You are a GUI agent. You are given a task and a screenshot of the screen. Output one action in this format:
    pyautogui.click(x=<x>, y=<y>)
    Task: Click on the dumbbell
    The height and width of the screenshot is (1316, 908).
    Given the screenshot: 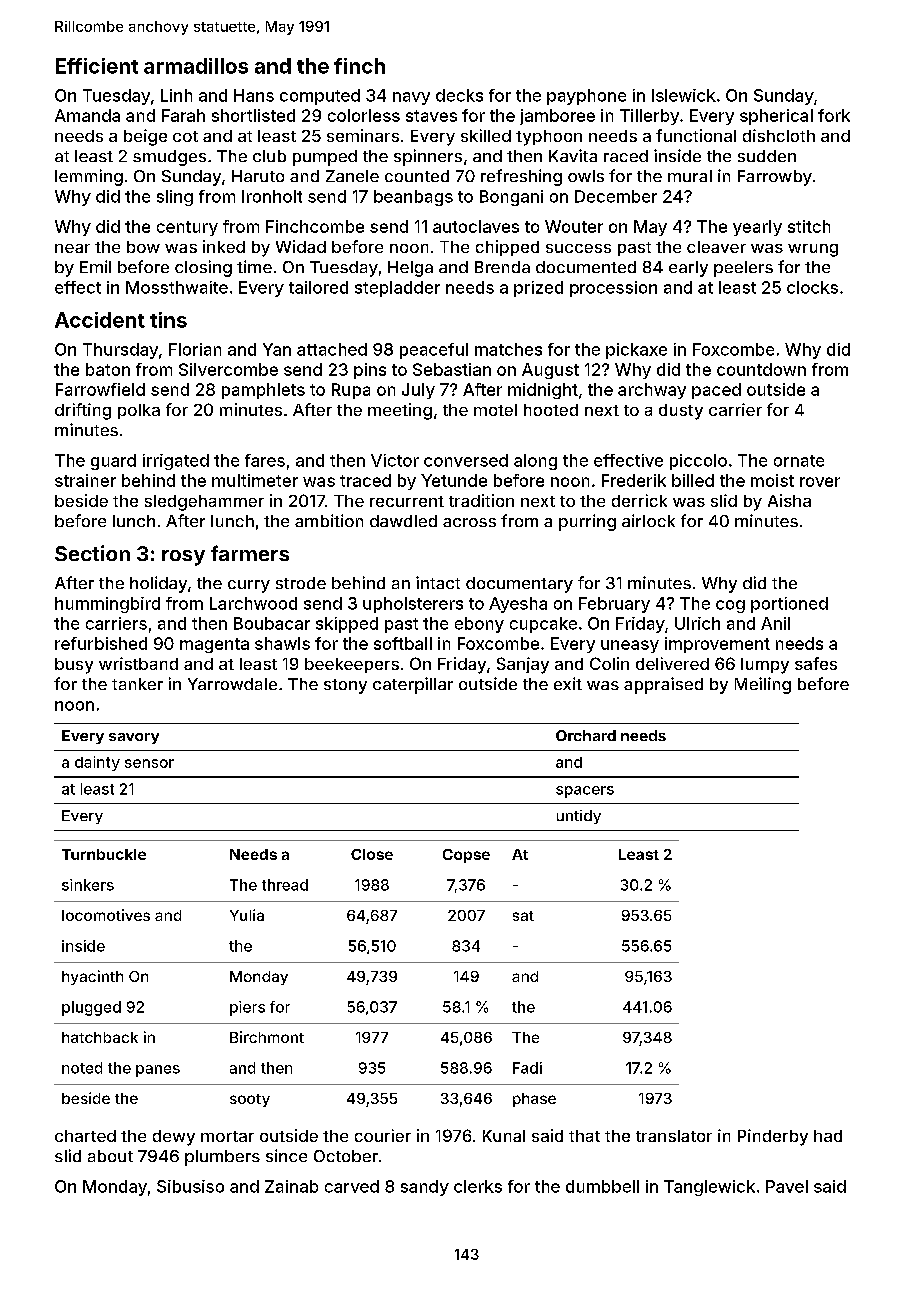 What is the action you would take?
    pyautogui.click(x=602, y=1186)
